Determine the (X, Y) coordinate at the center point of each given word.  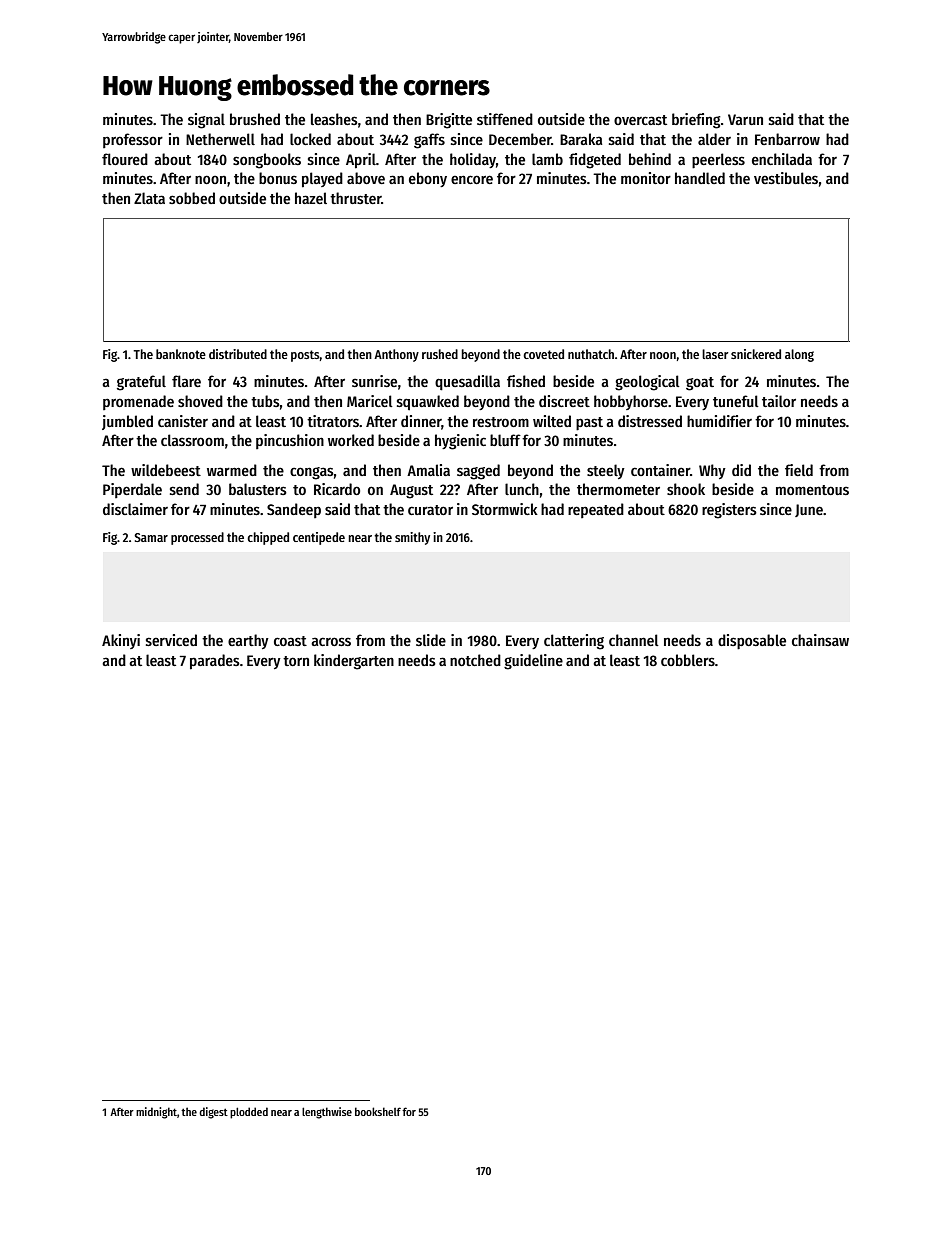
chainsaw (820, 640)
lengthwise (327, 1113)
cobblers (688, 660)
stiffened (505, 119)
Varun (745, 119)
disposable (752, 642)
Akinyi (121, 641)
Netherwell (220, 139)
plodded (249, 1113)
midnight (156, 1113)
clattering (574, 642)
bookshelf (378, 1111)
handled (700, 178)
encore (472, 179)
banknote (181, 354)
